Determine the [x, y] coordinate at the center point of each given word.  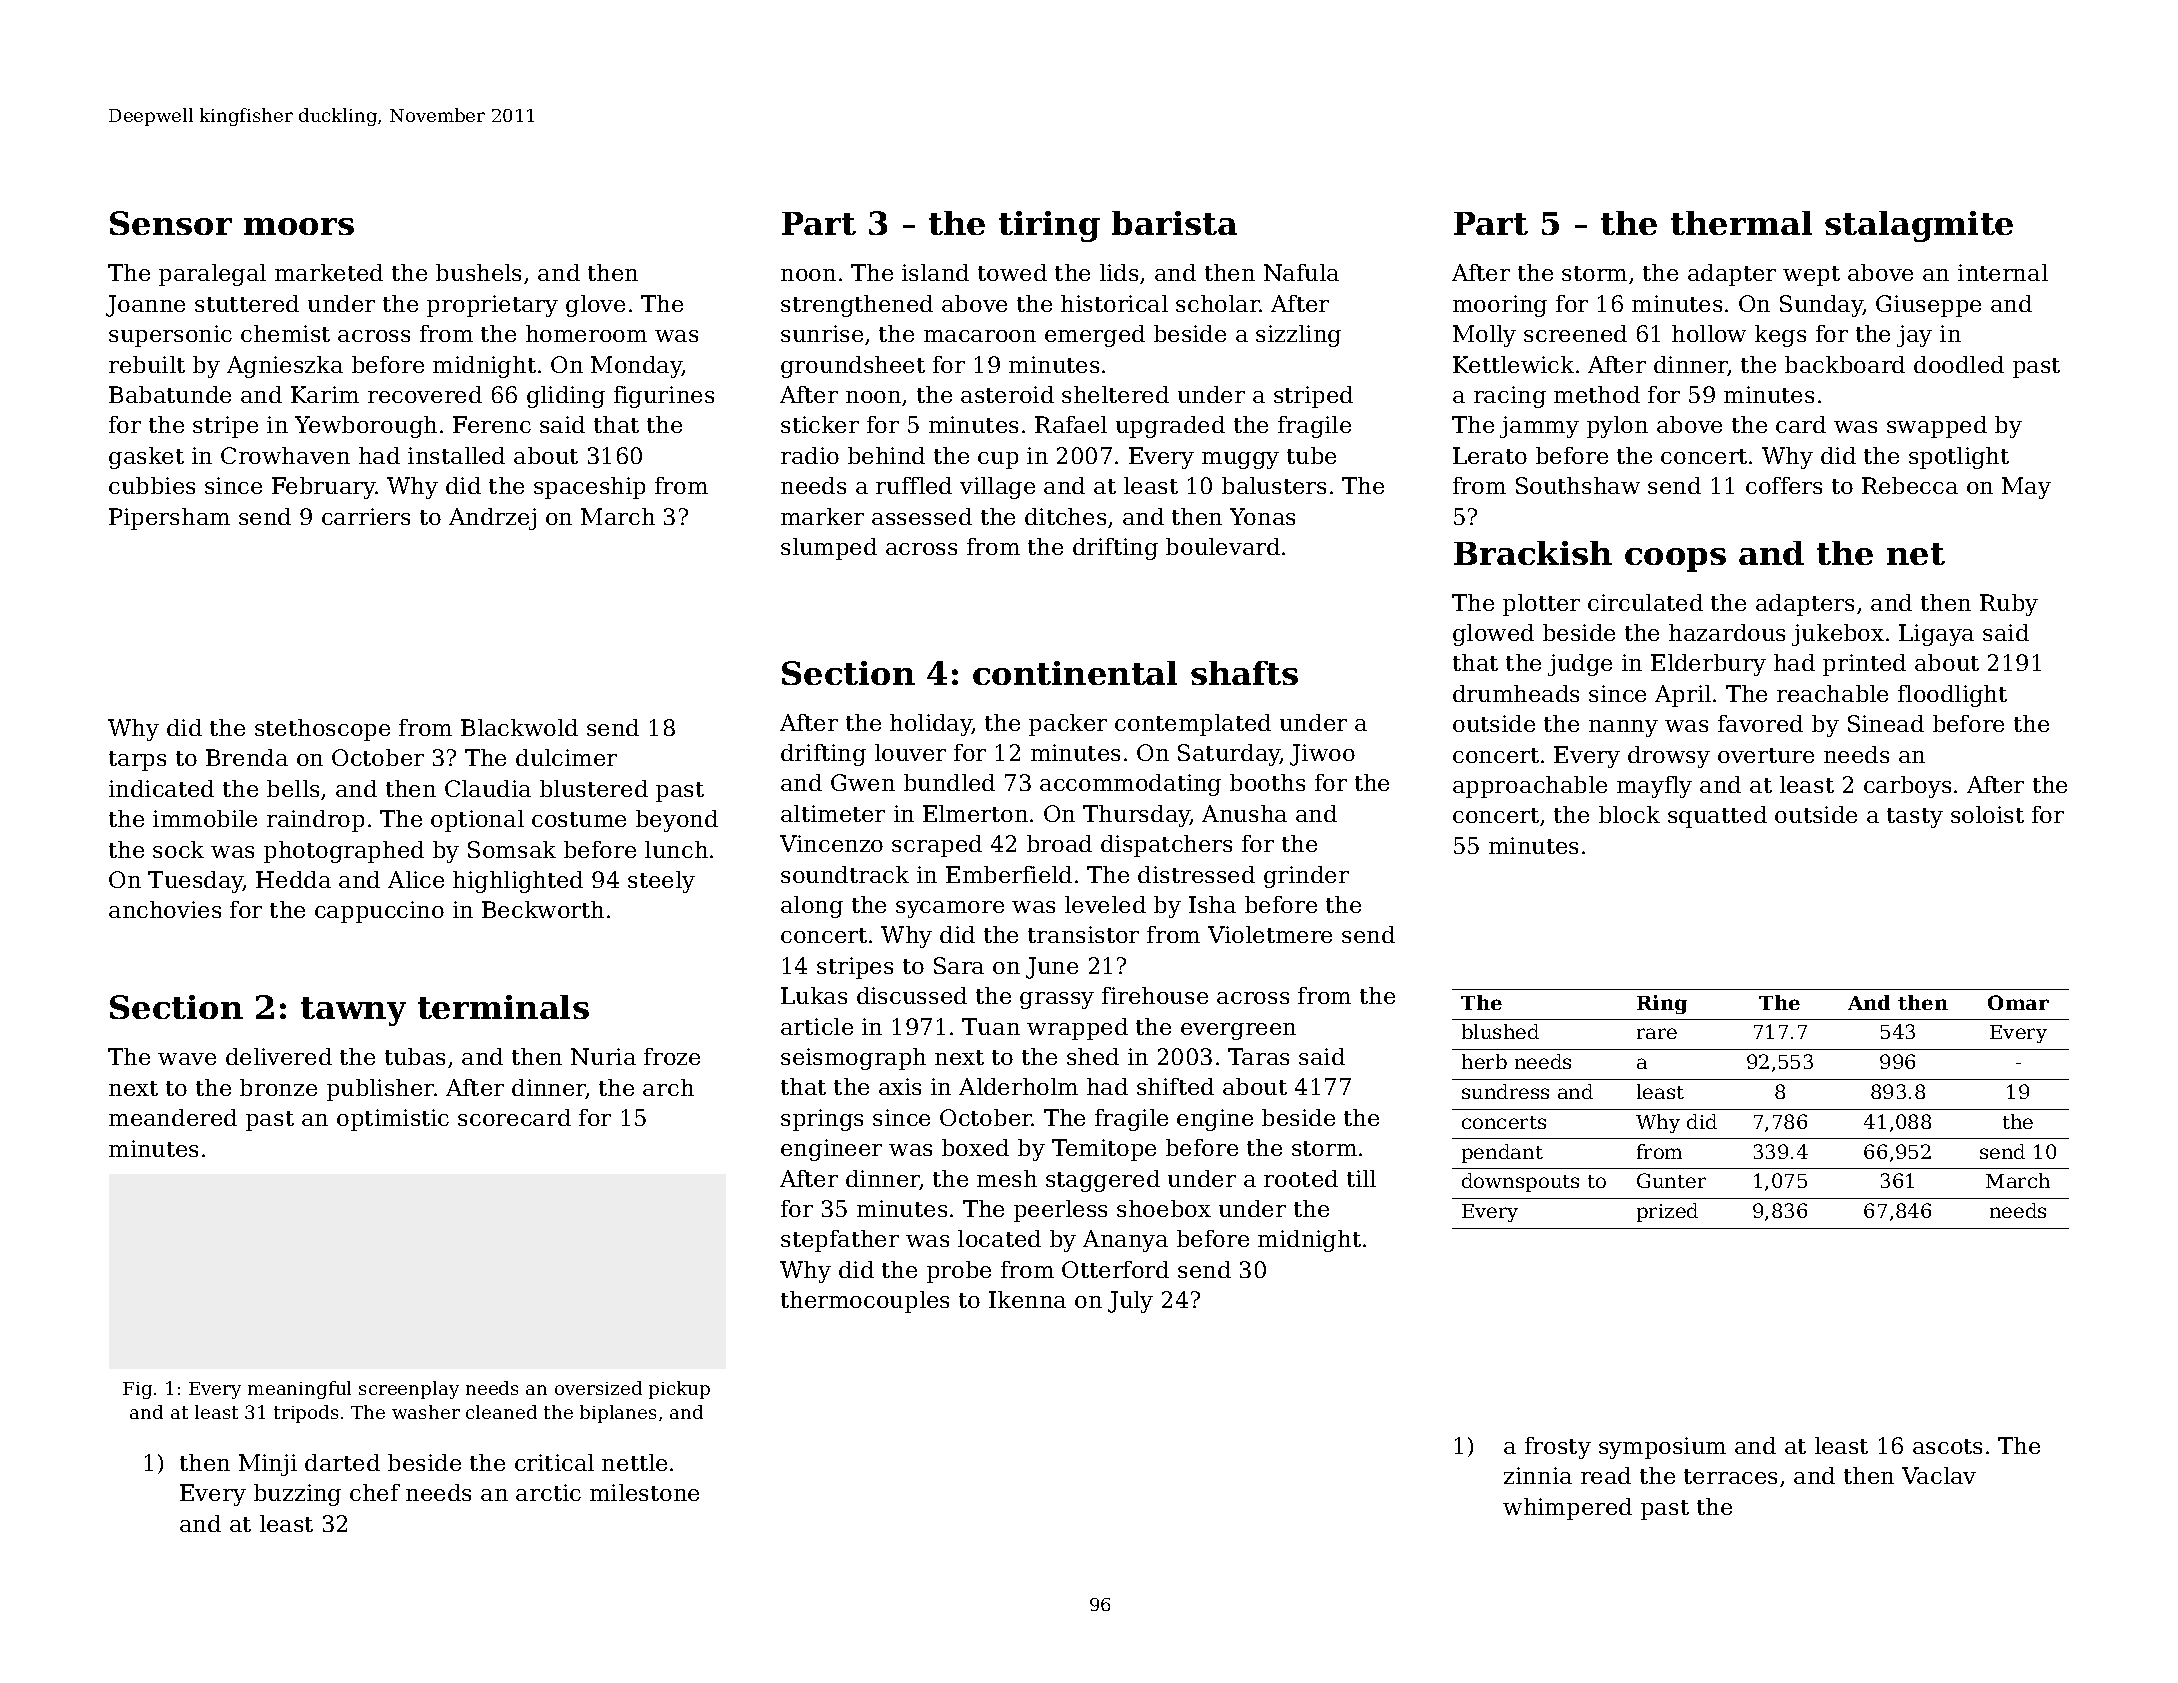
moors [299, 226]
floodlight [1952, 696]
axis [900, 1086]
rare [1657, 1033]
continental [1075, 673]
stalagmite [1919, 226]
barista [1174, 223]
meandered [173, 1117]
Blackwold [519, 727]
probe [959, 1272]
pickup [679, 1390]
